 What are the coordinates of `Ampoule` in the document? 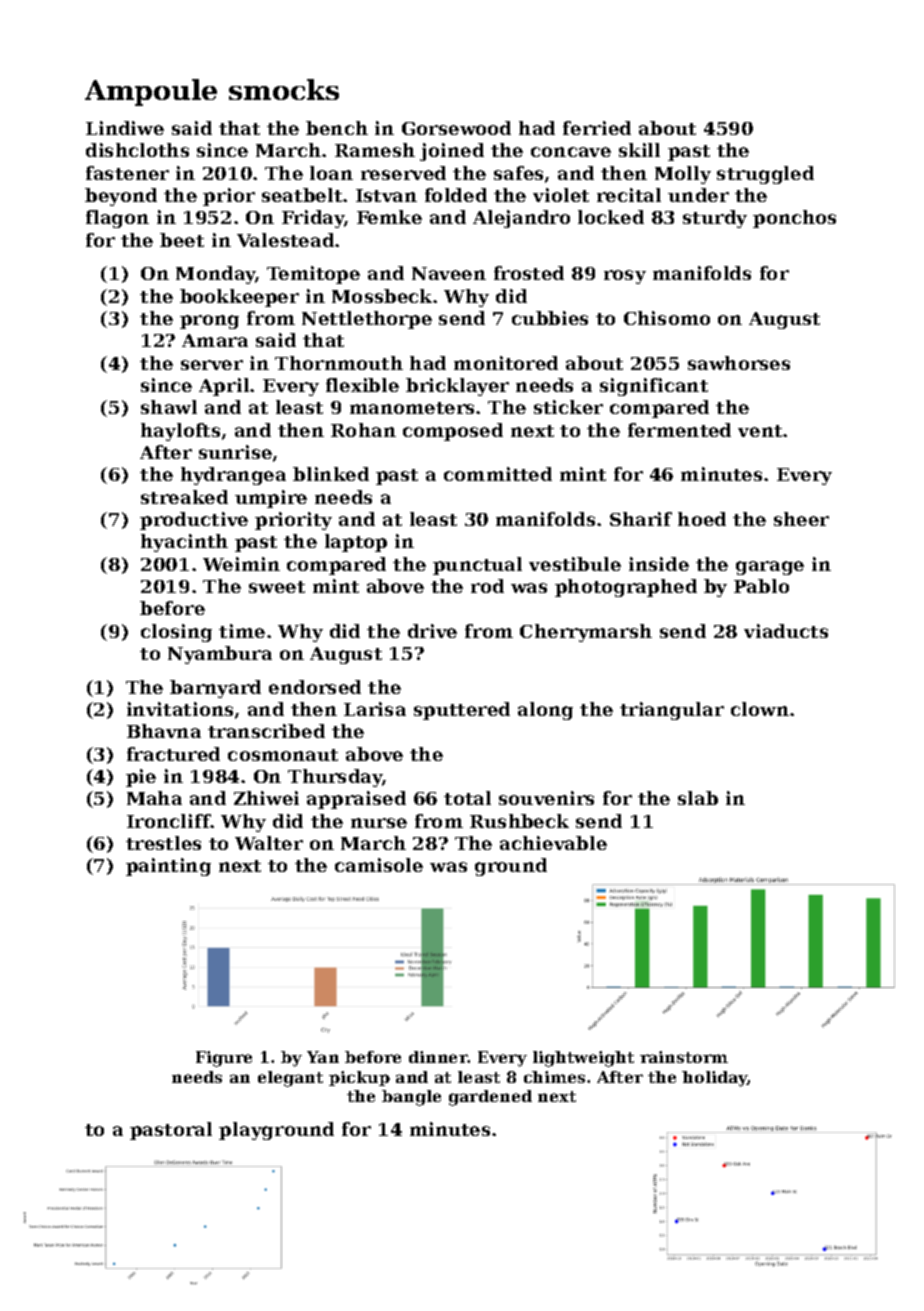 It's located at (151, 92).
